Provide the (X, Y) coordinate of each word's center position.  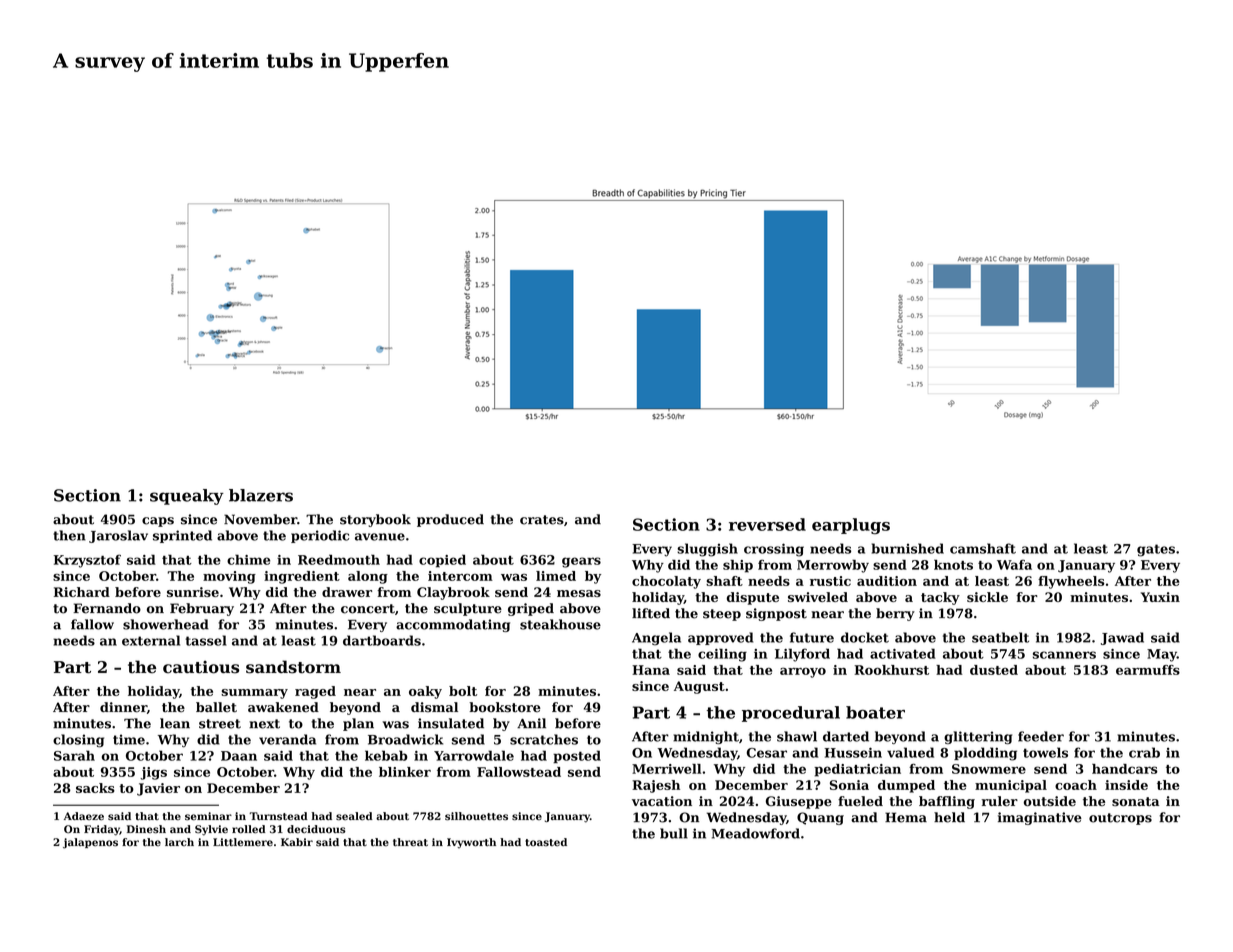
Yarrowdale (474, 755)
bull (674, 833)
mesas (579, 593)
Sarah (74, 755)
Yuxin (1160, 597)
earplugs (851, 526)
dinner (123, 707)
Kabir (297, 842)
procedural (791, 714)
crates (542, 520)
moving (229, 577)
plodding (985, 754)
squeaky (187, 497)
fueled (860, 801)
